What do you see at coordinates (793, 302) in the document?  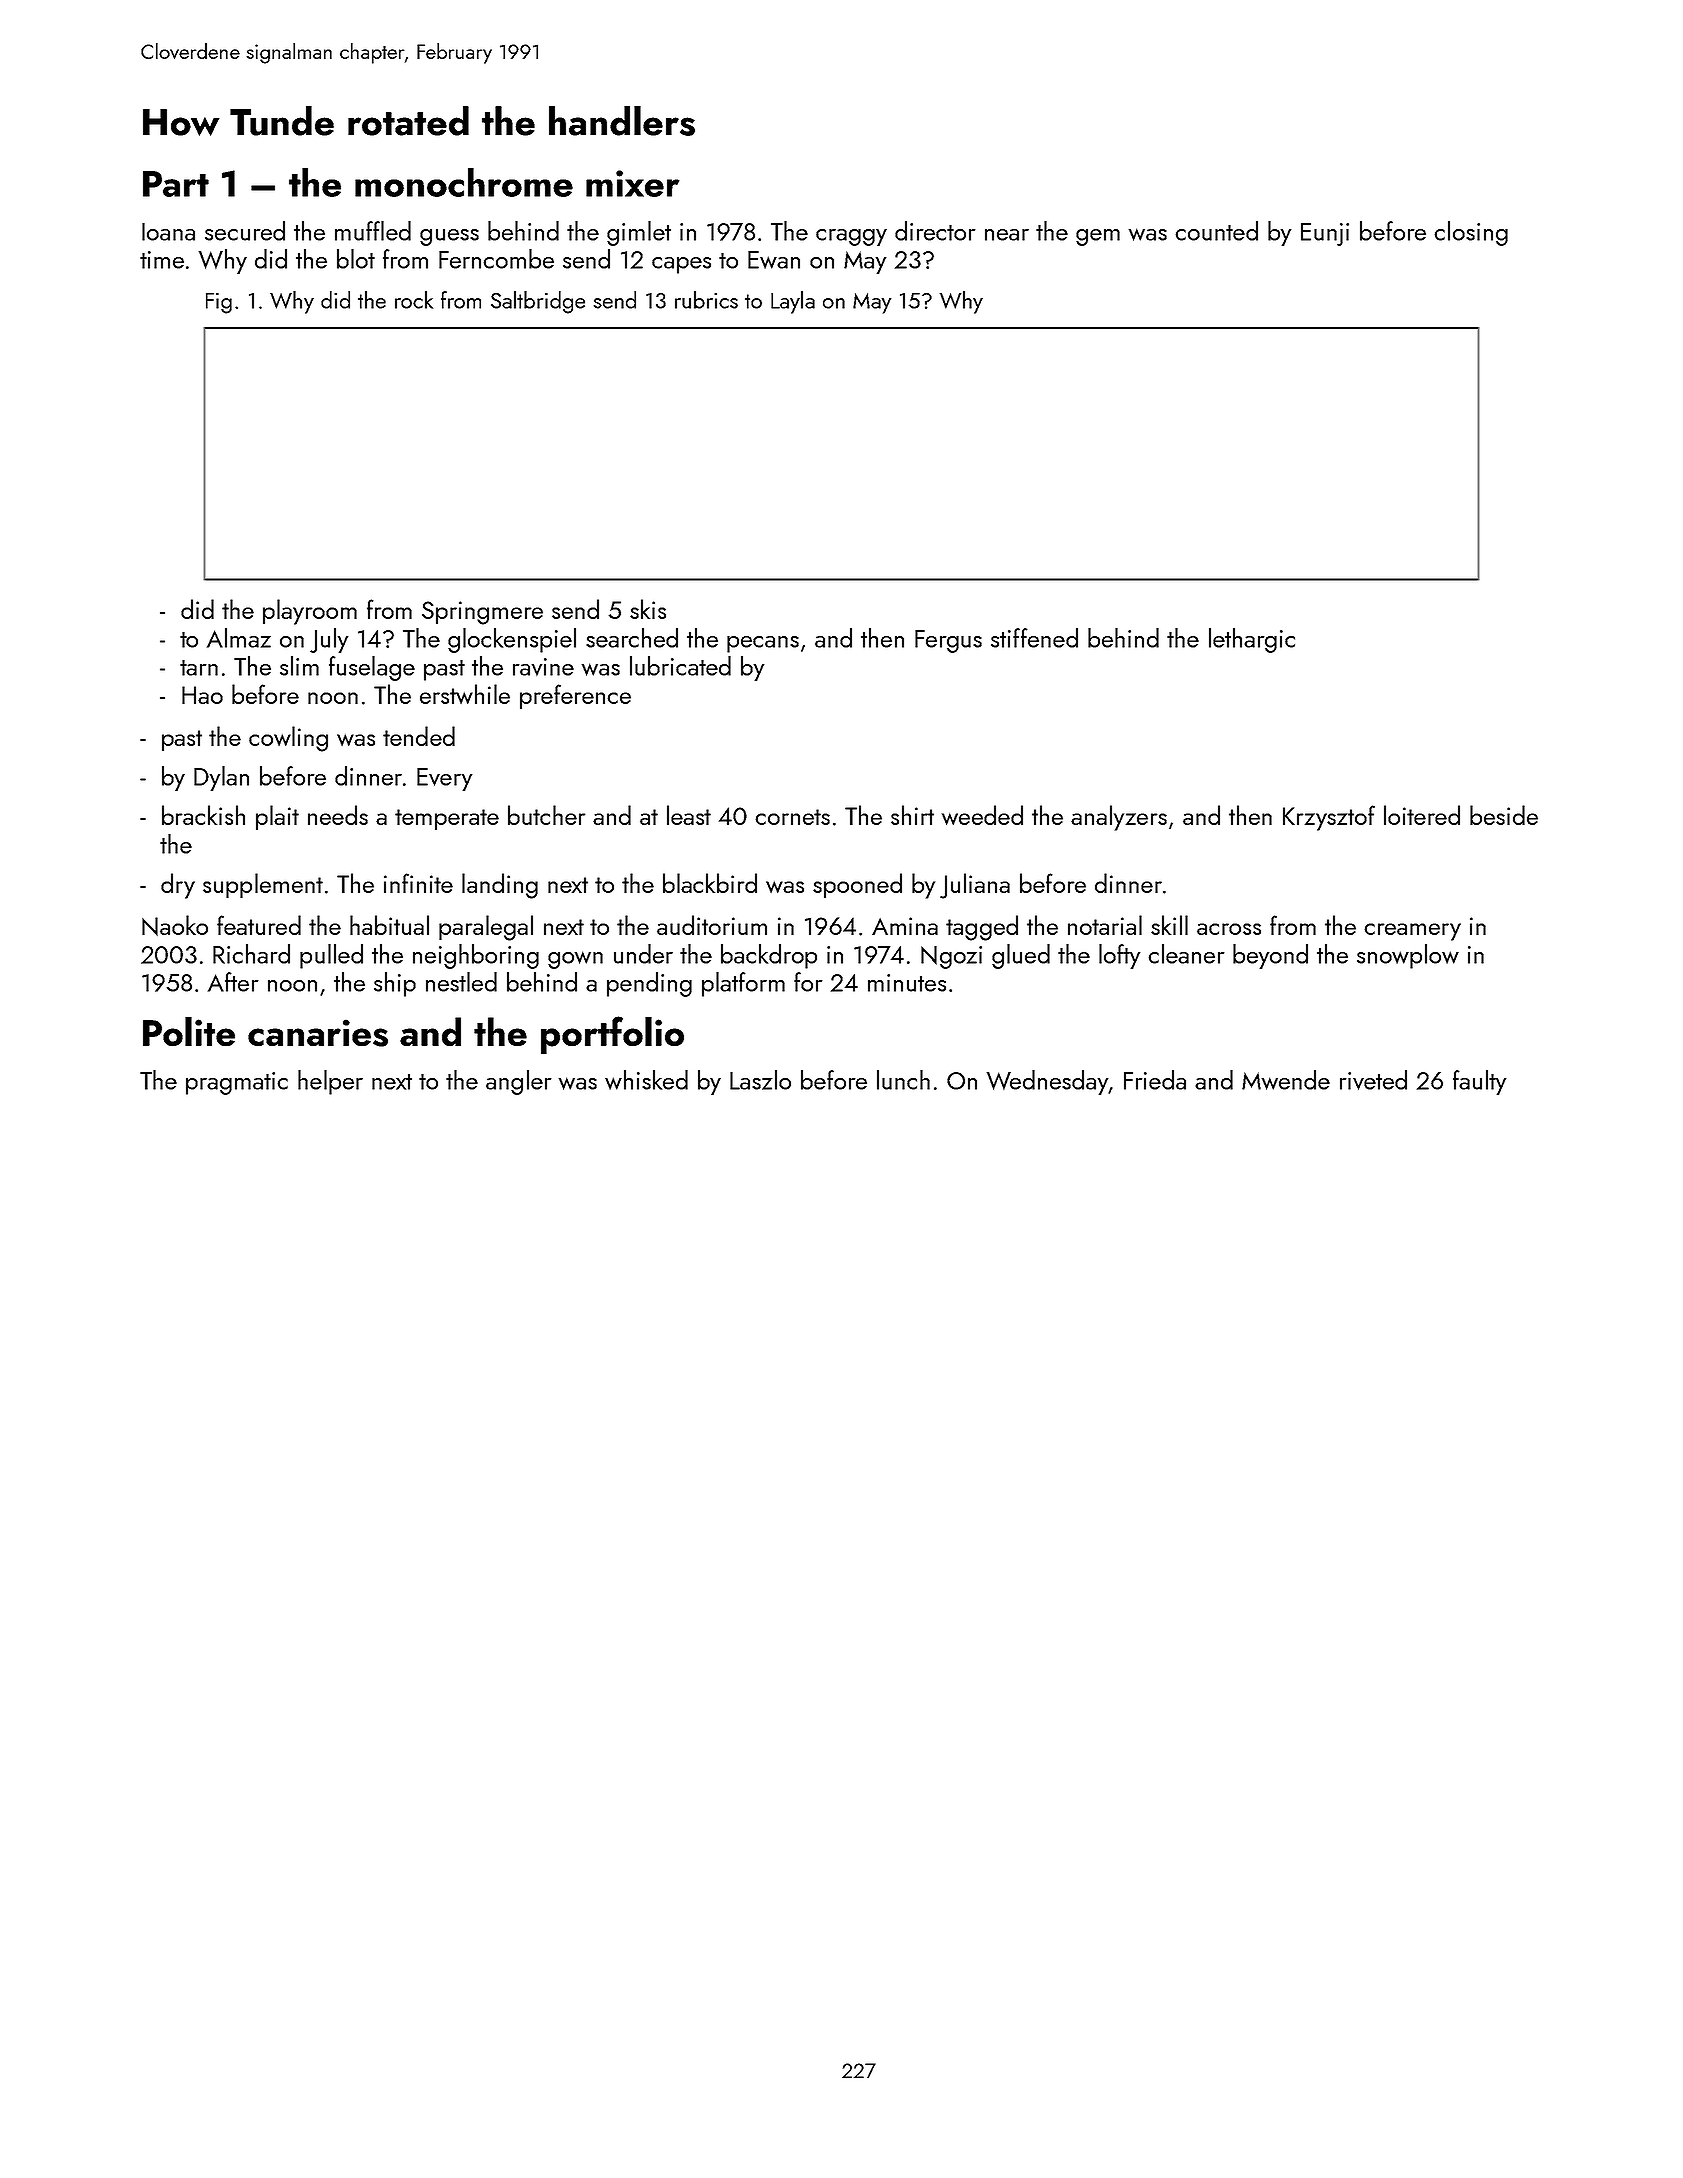 I see `Layla` at bounding box center [793, 302].
